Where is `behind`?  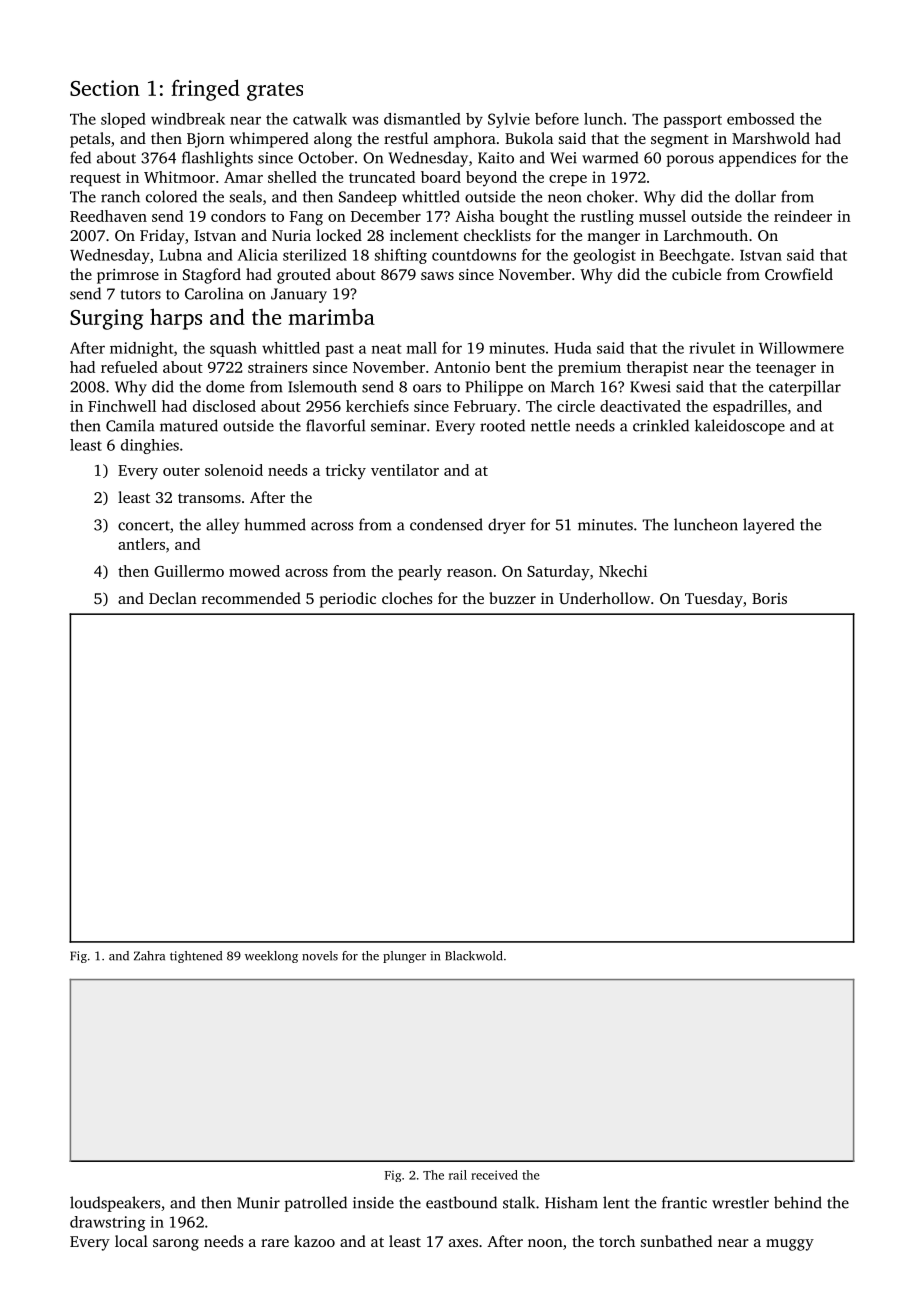 behind is located at coordinates (798, 1202).
